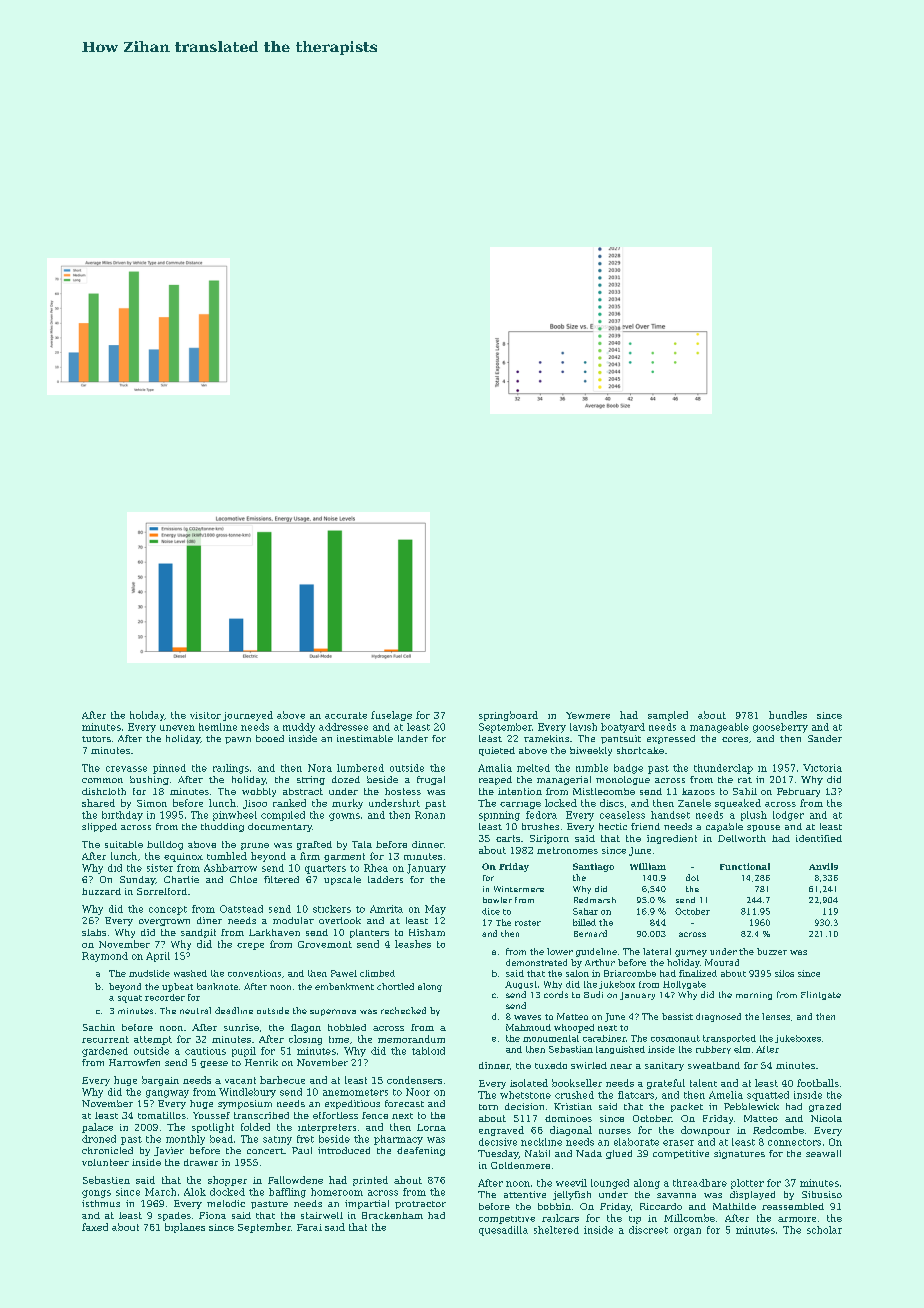 This screenshot has height=1308, width=924. Describe the element at coordinates (398, 1140) in the screenshot. I see `pharmacy` at that location.
